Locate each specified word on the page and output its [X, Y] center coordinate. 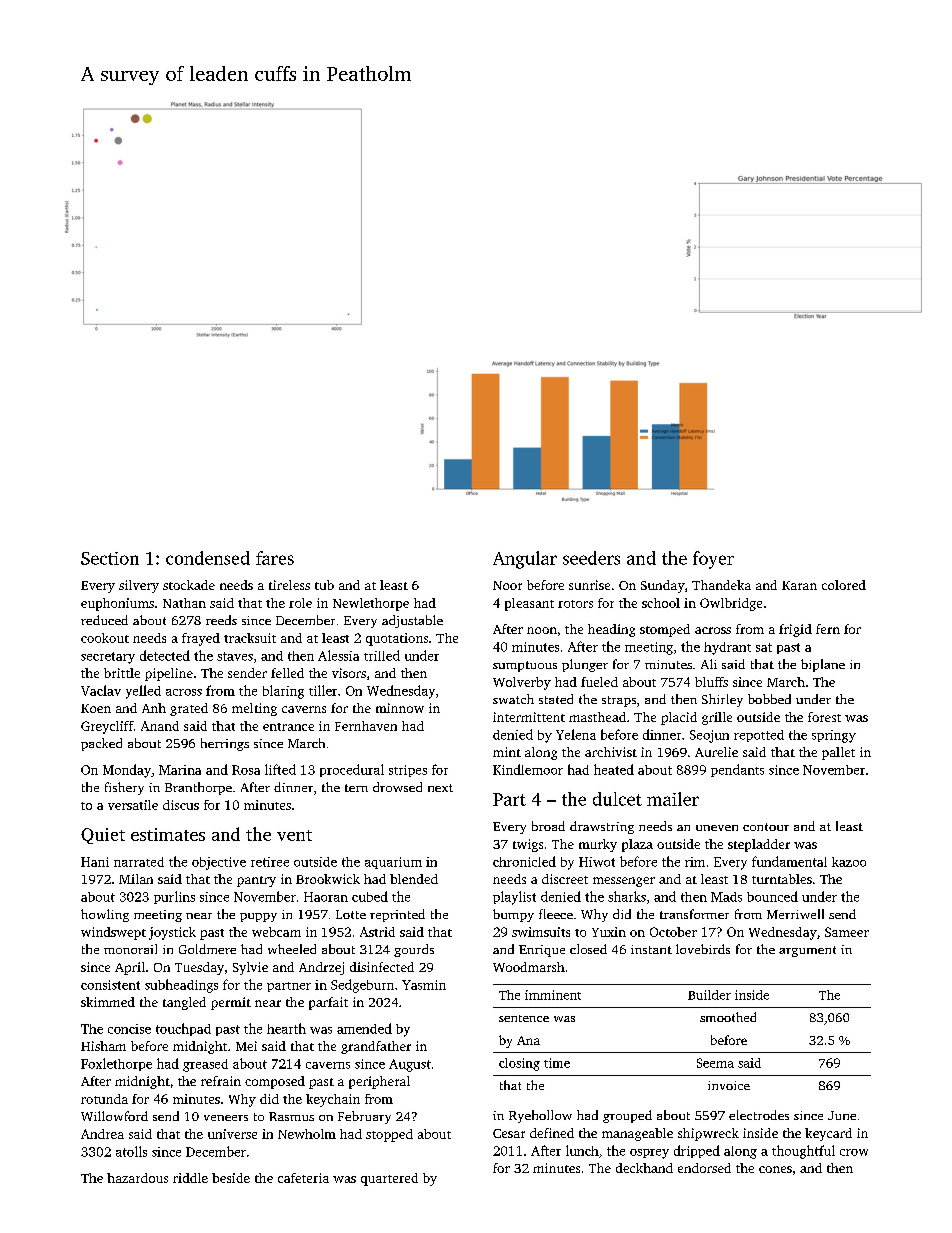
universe [232, 1134]
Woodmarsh [529, 967]
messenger [624, 882]
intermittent [529, 717]
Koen [96, 708]
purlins [174, 897]
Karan [799, 585]
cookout [105, 638]
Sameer [847, 932]
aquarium [393, 863]
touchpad [183, 1029]
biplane [823, 665]
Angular [525, 560]
